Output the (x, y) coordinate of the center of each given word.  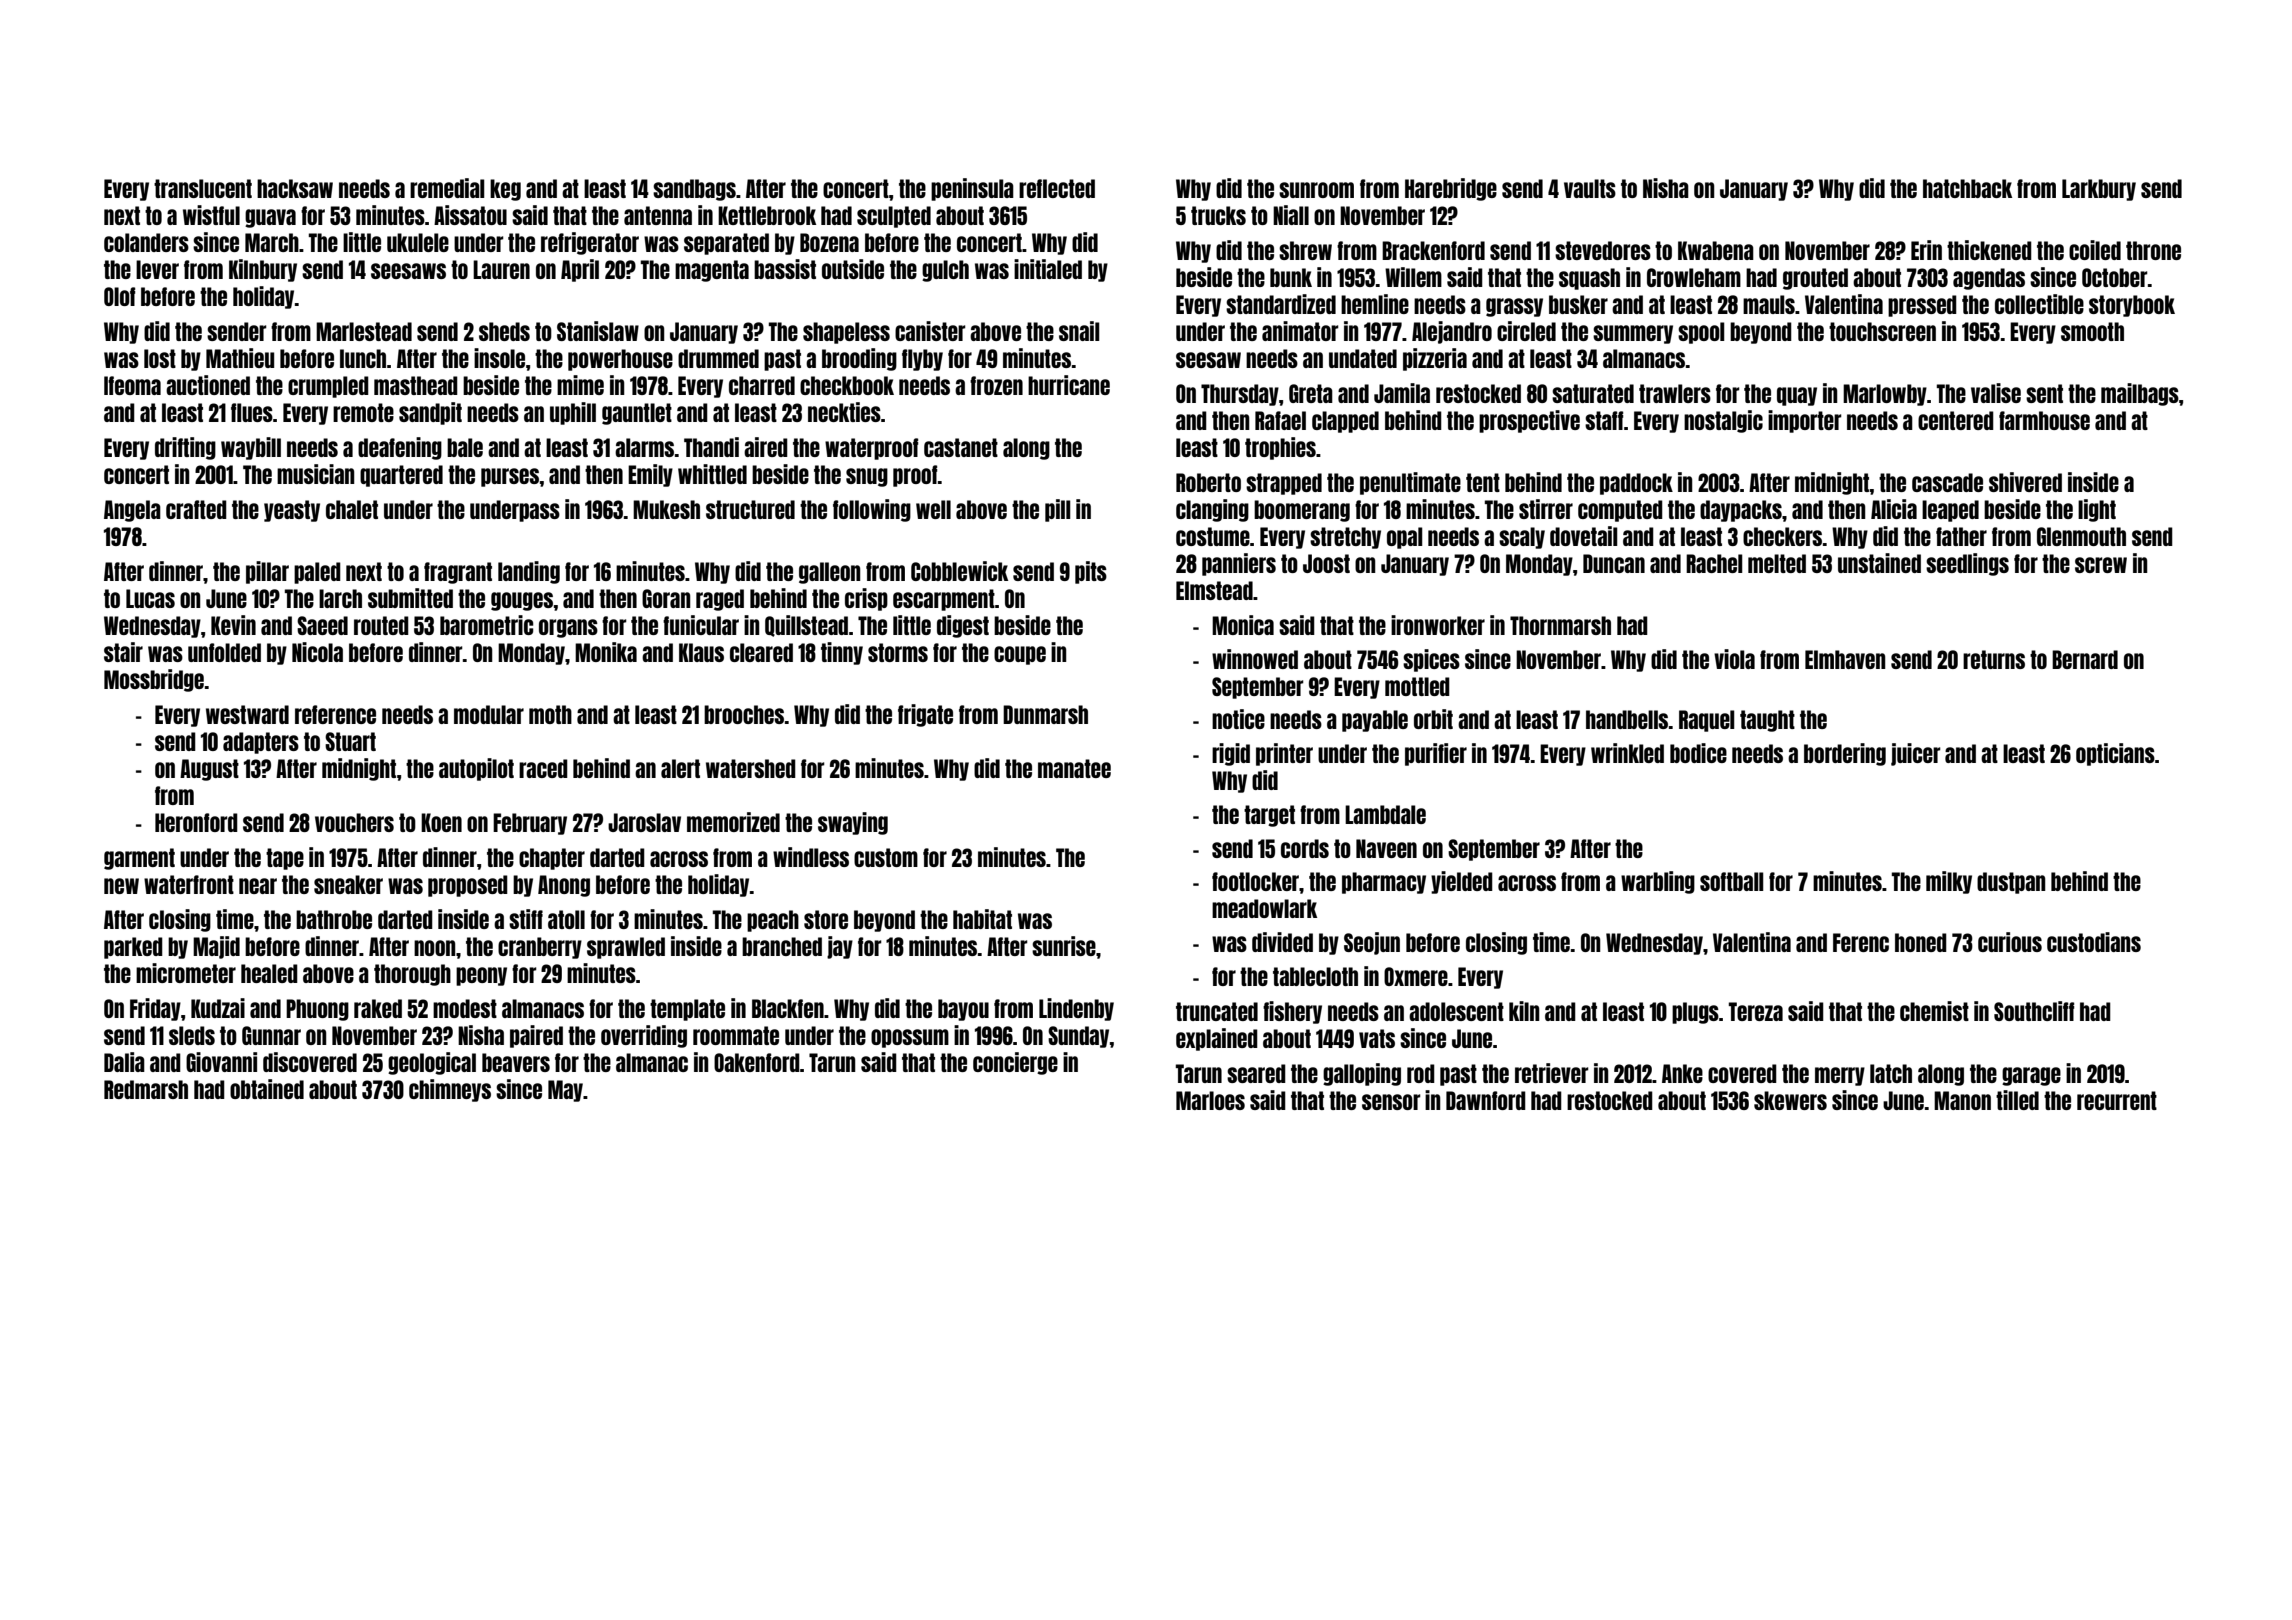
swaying (853, 823)
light (2097, 510)
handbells (1627, 719)
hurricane (1069, 385)
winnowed (1255, 659)
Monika (606, 652)
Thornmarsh (1560, 625)
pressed (1922, 306)
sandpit (430, 413)
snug (867, 477)
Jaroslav (644, 822)
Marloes (1210, 1100)
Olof (119, 296)
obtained (267, 1089)
